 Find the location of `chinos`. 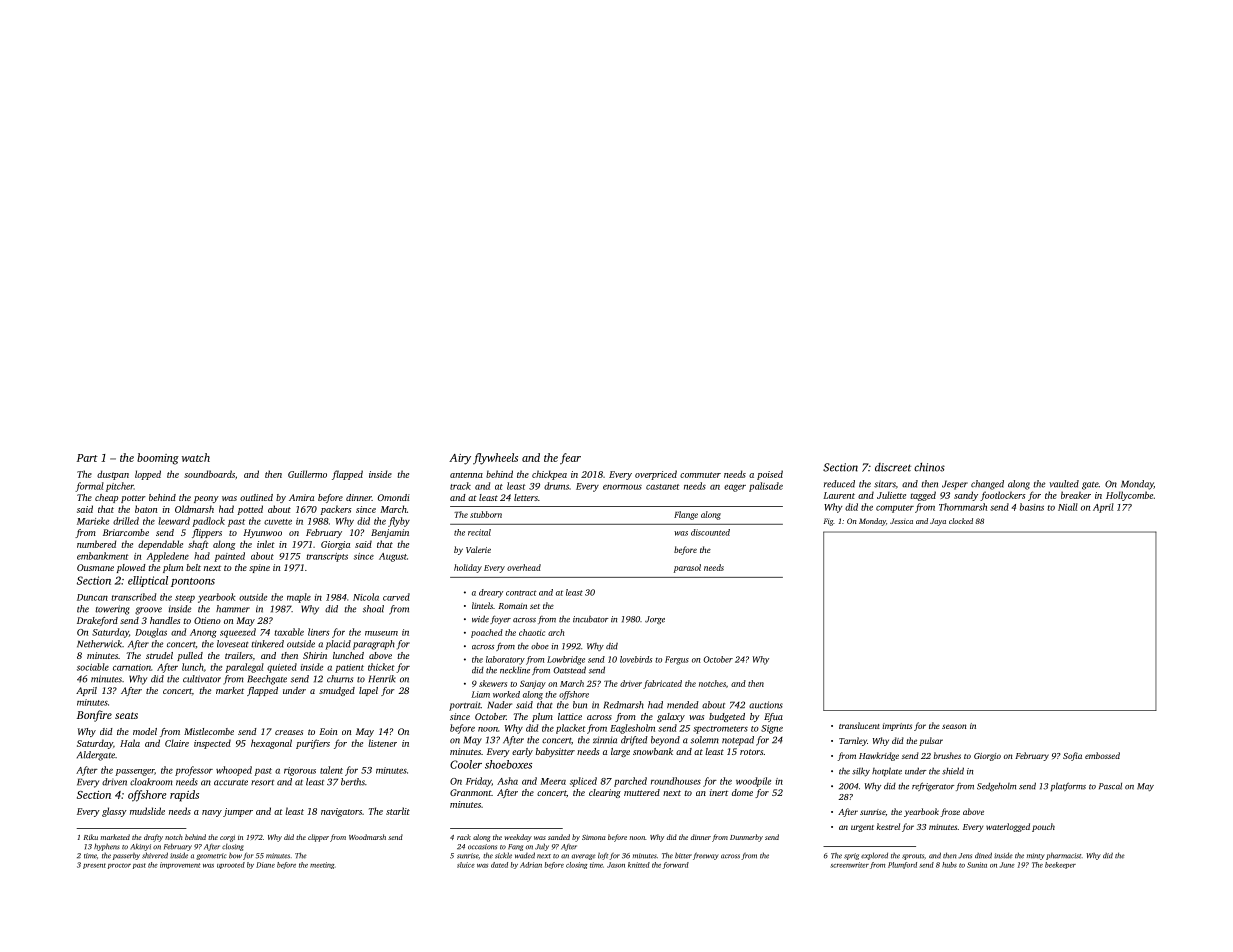

chinos is located at coordinates (929, 467).
